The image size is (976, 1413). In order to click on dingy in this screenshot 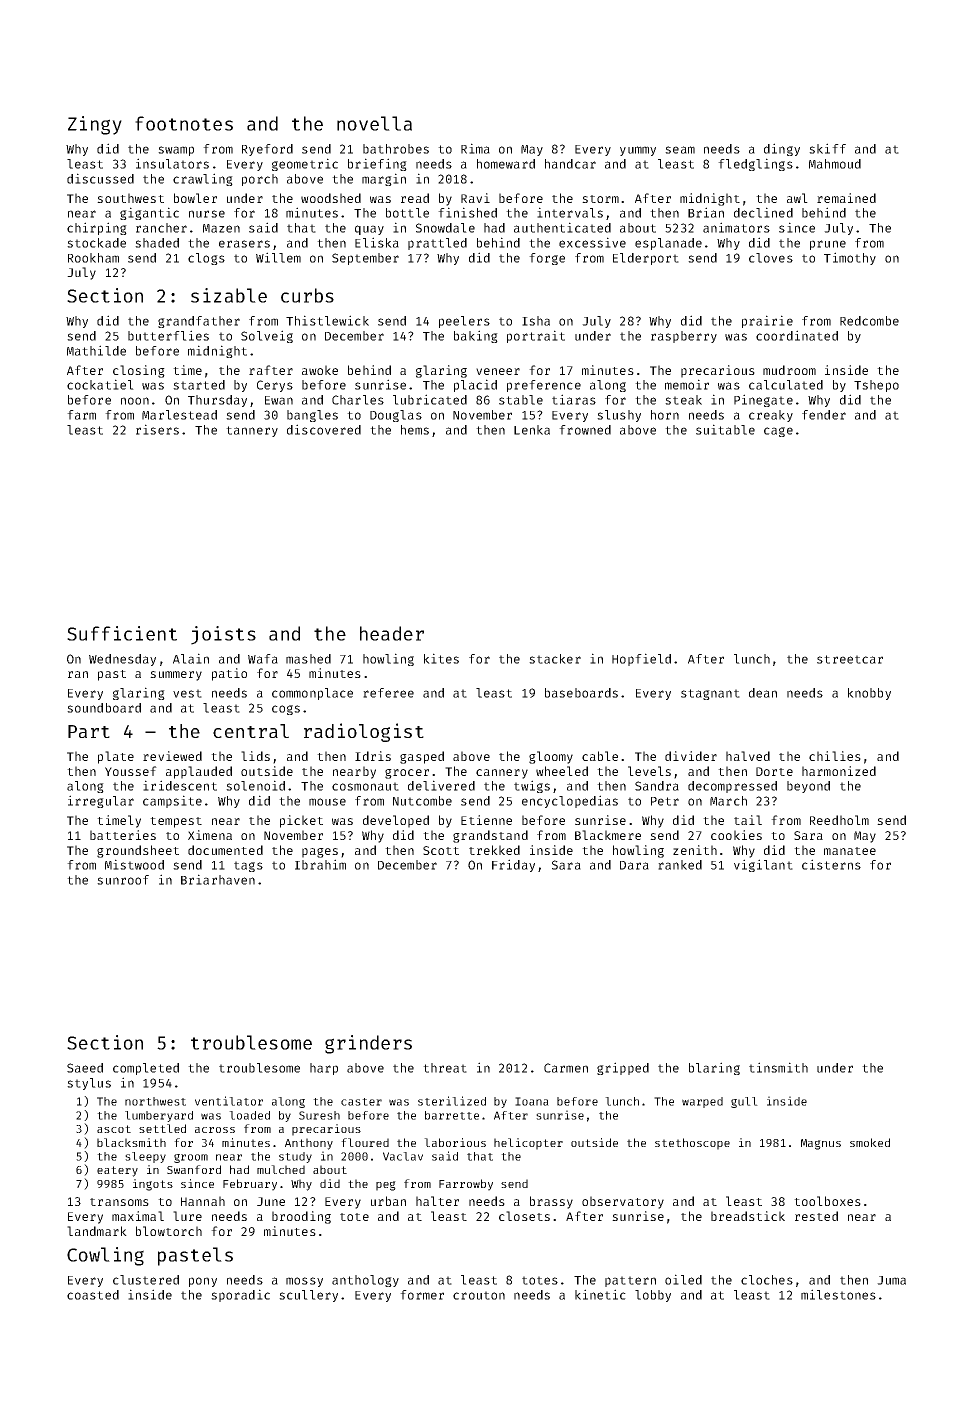, I will do `click(782, 149)`.
